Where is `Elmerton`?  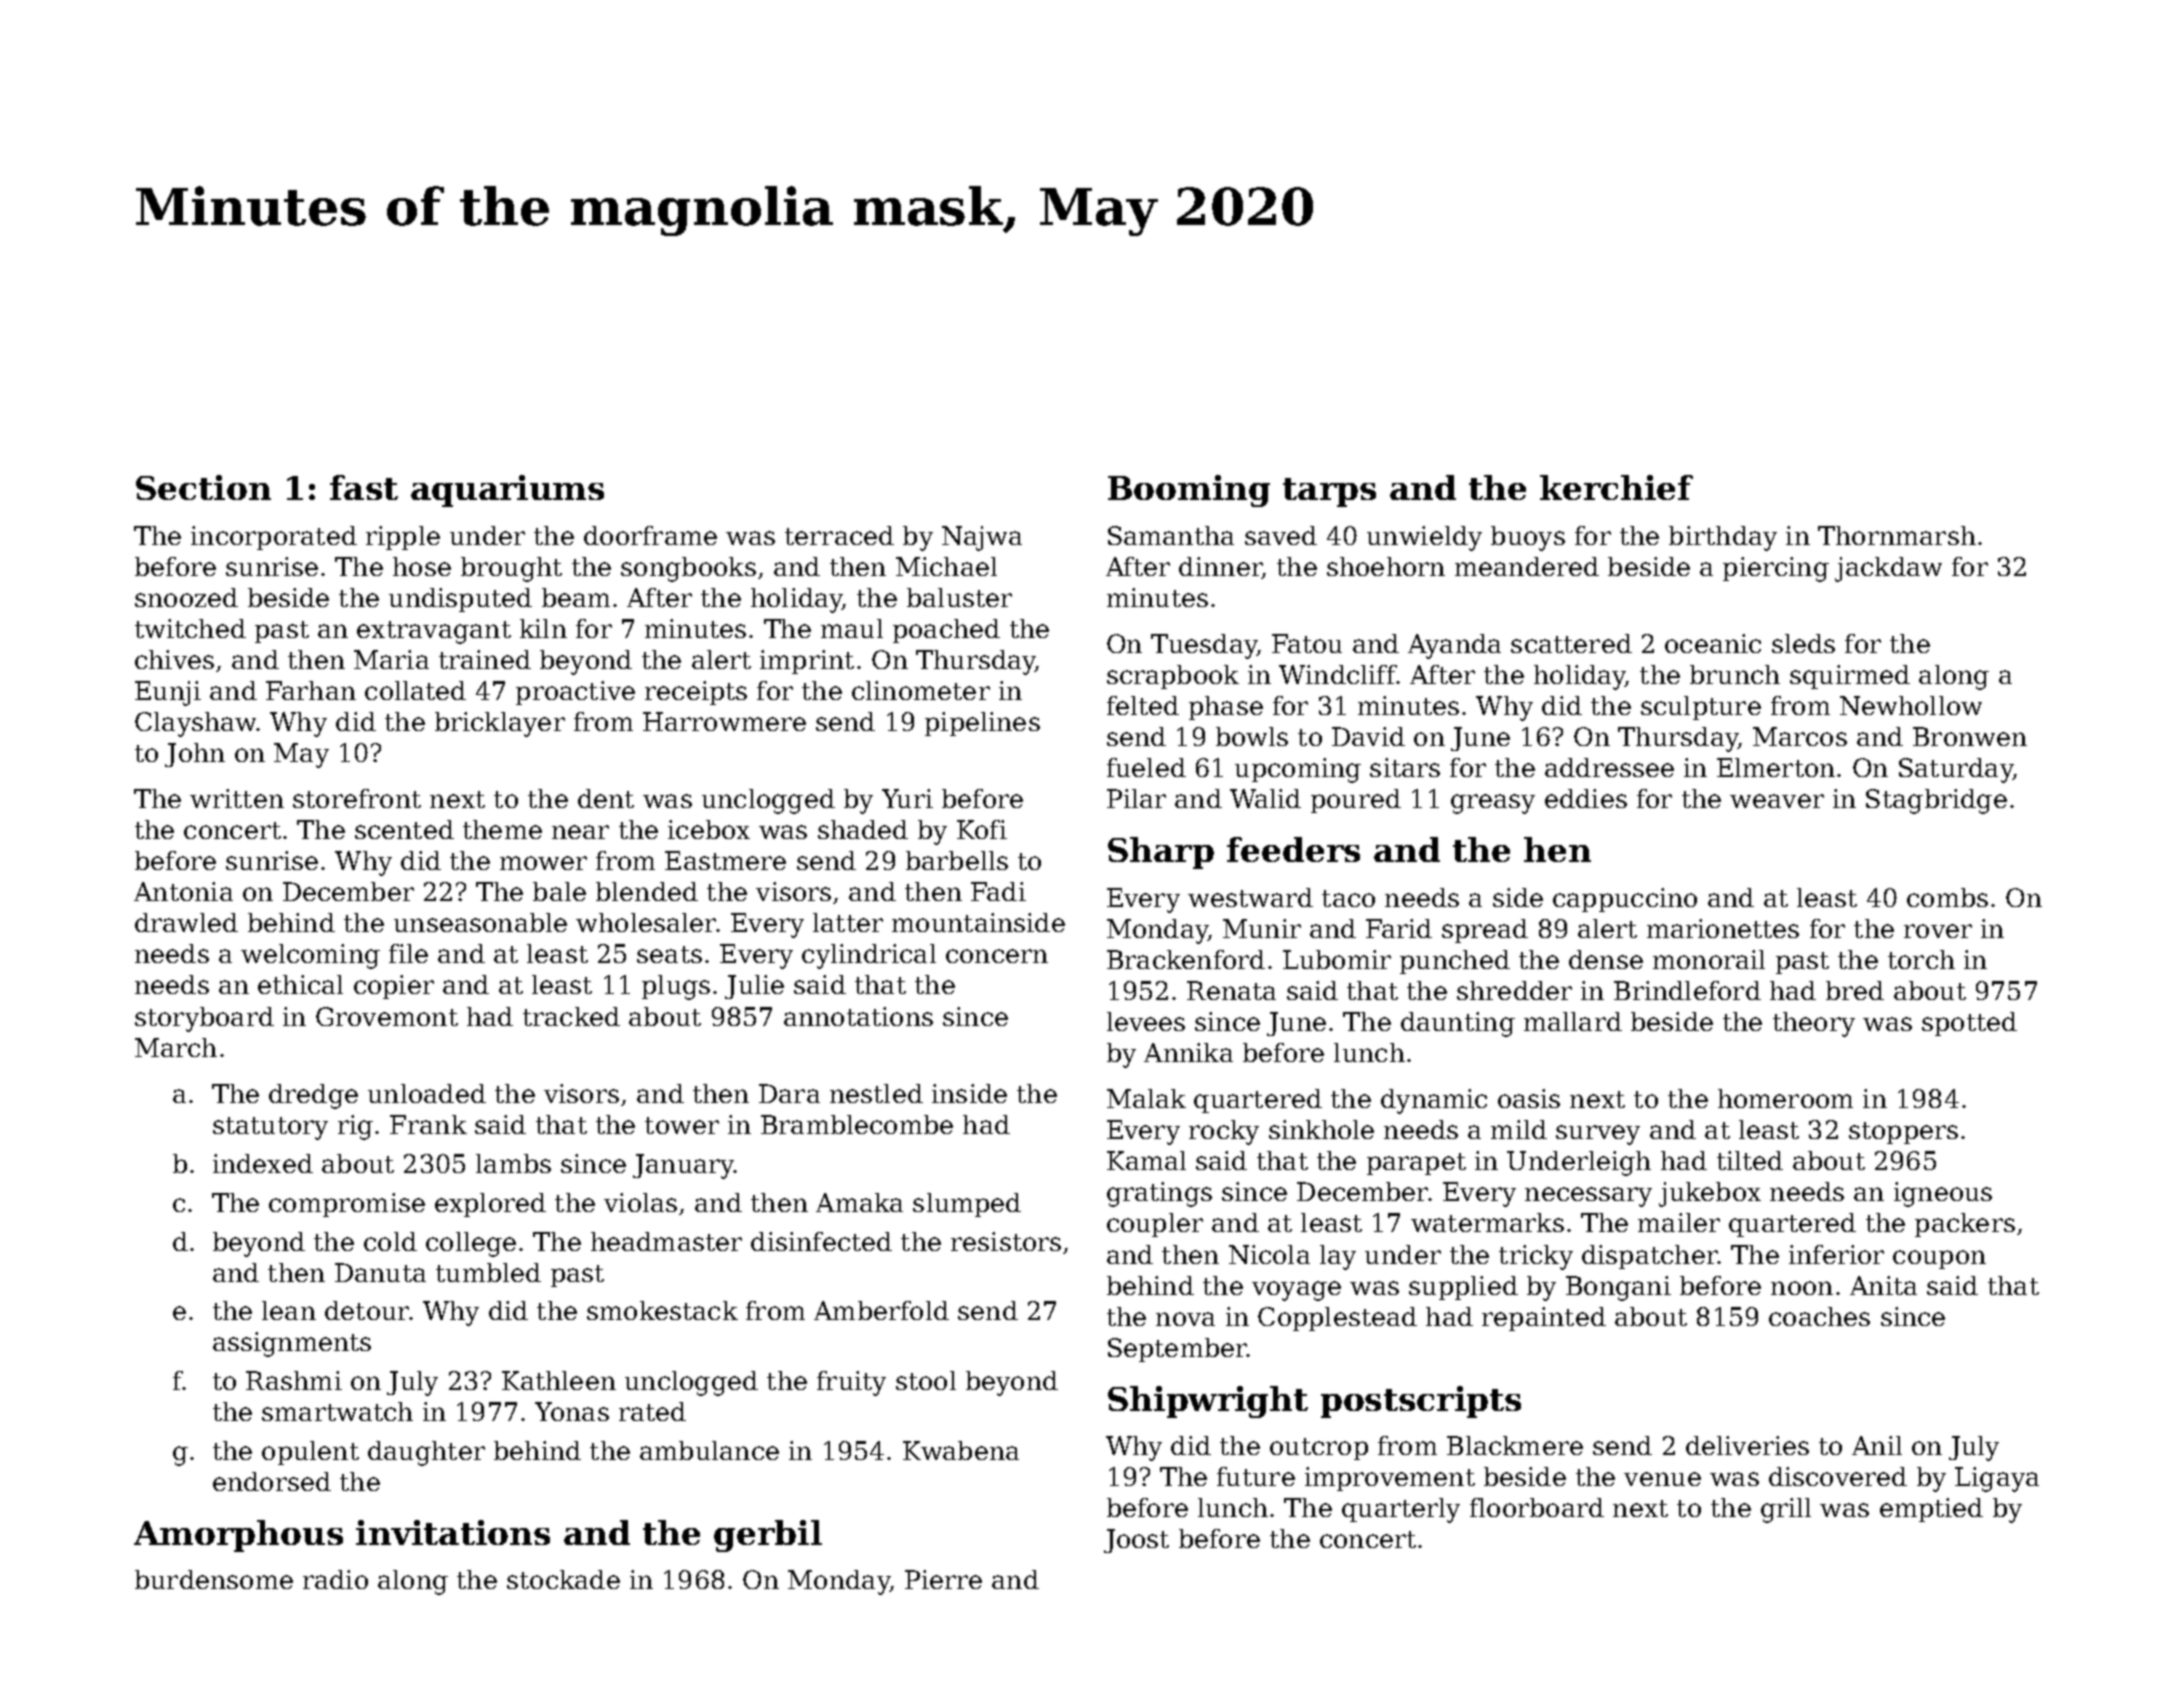
Elmerton is located at coordinates (1776, 767).
